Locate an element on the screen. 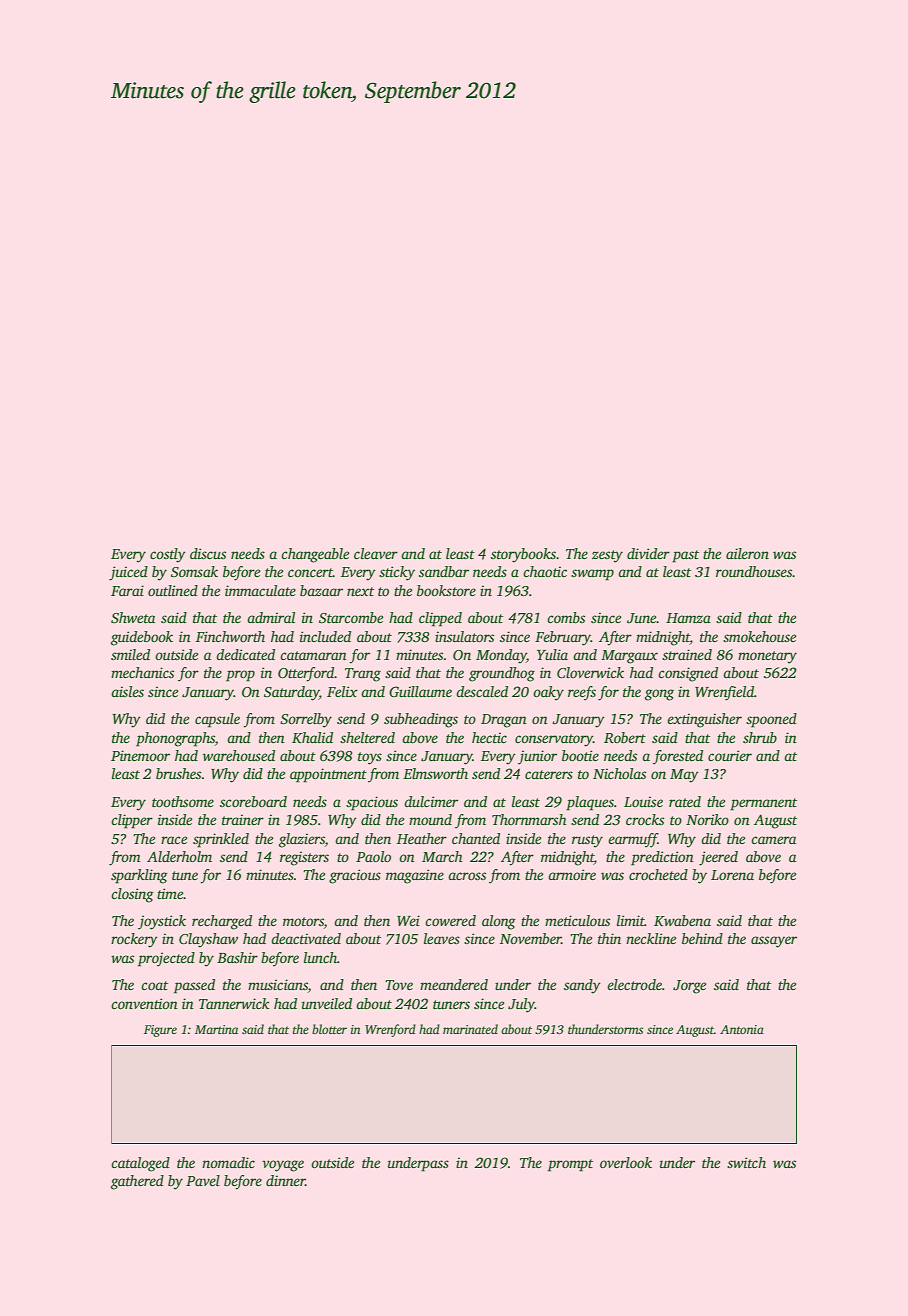 Image resolution: width=908 pixels, height=1316 pixels. sprinkled is located at coordinates (221, 840).
